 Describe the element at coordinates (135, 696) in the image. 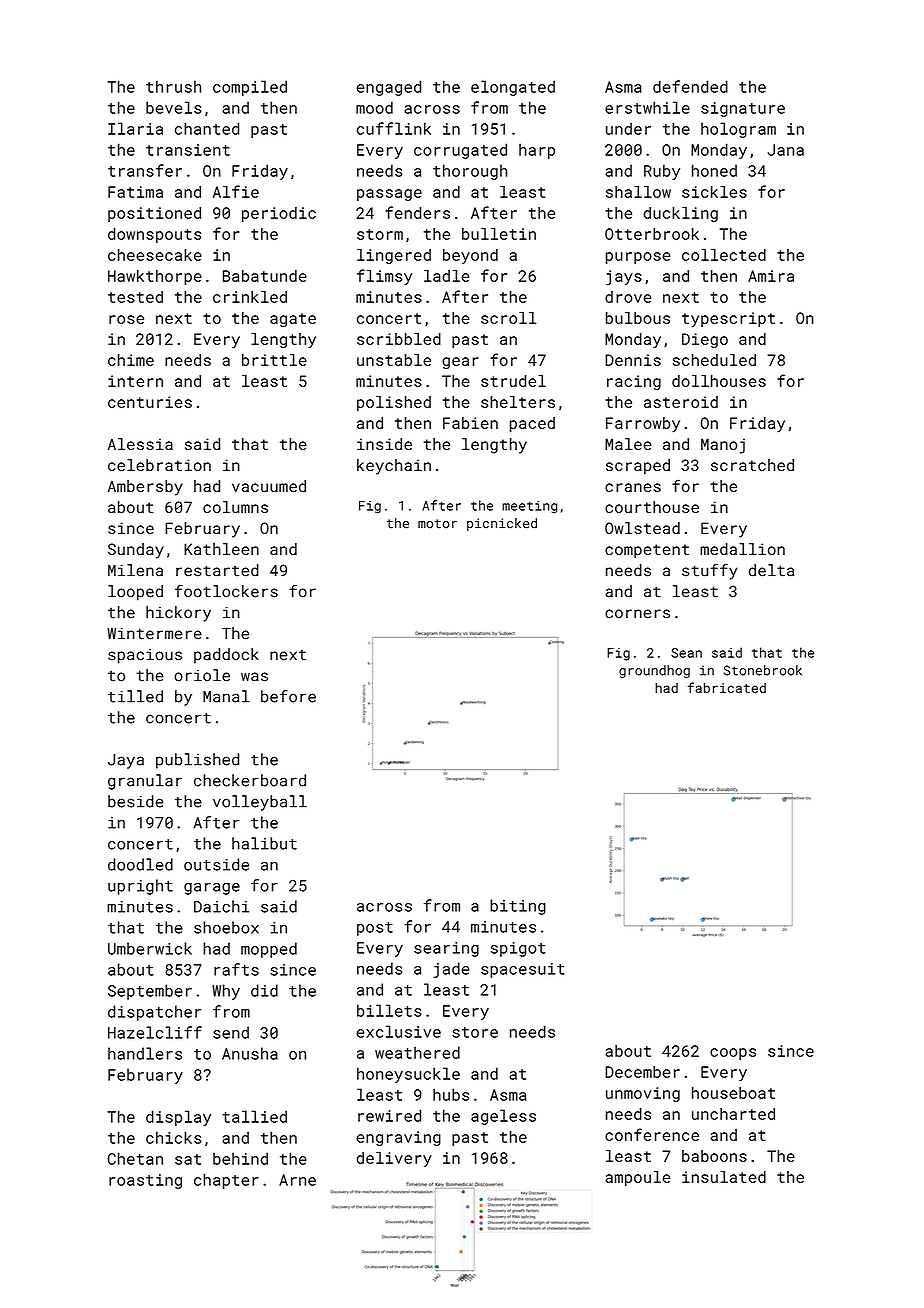

I see `tilled` at that location.
